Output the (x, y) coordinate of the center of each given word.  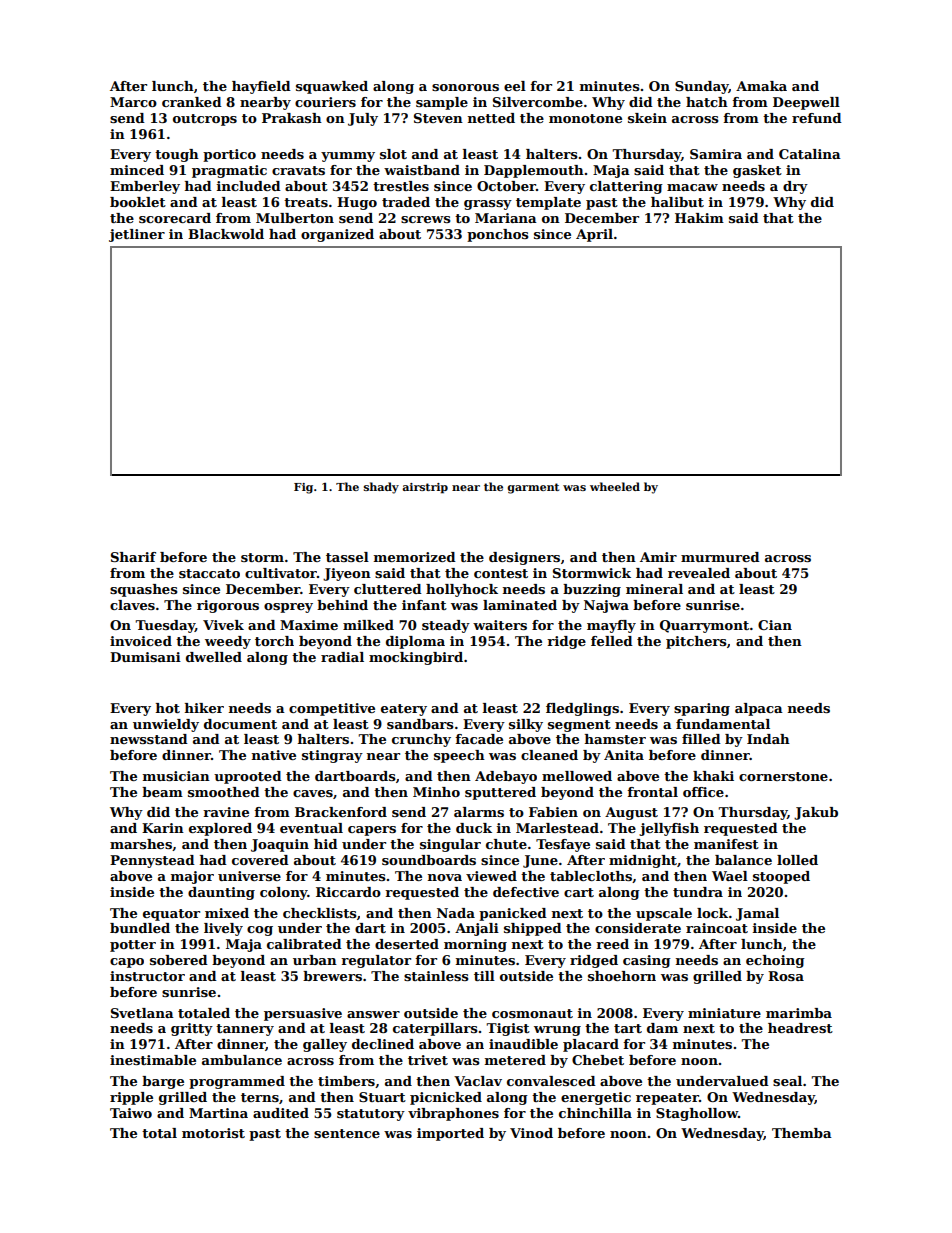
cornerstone (783, 776)
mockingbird (416, 658)
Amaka (761, 86)
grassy (488, 205)
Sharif (133, 557)
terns (260, 1097)
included (249, 186)
